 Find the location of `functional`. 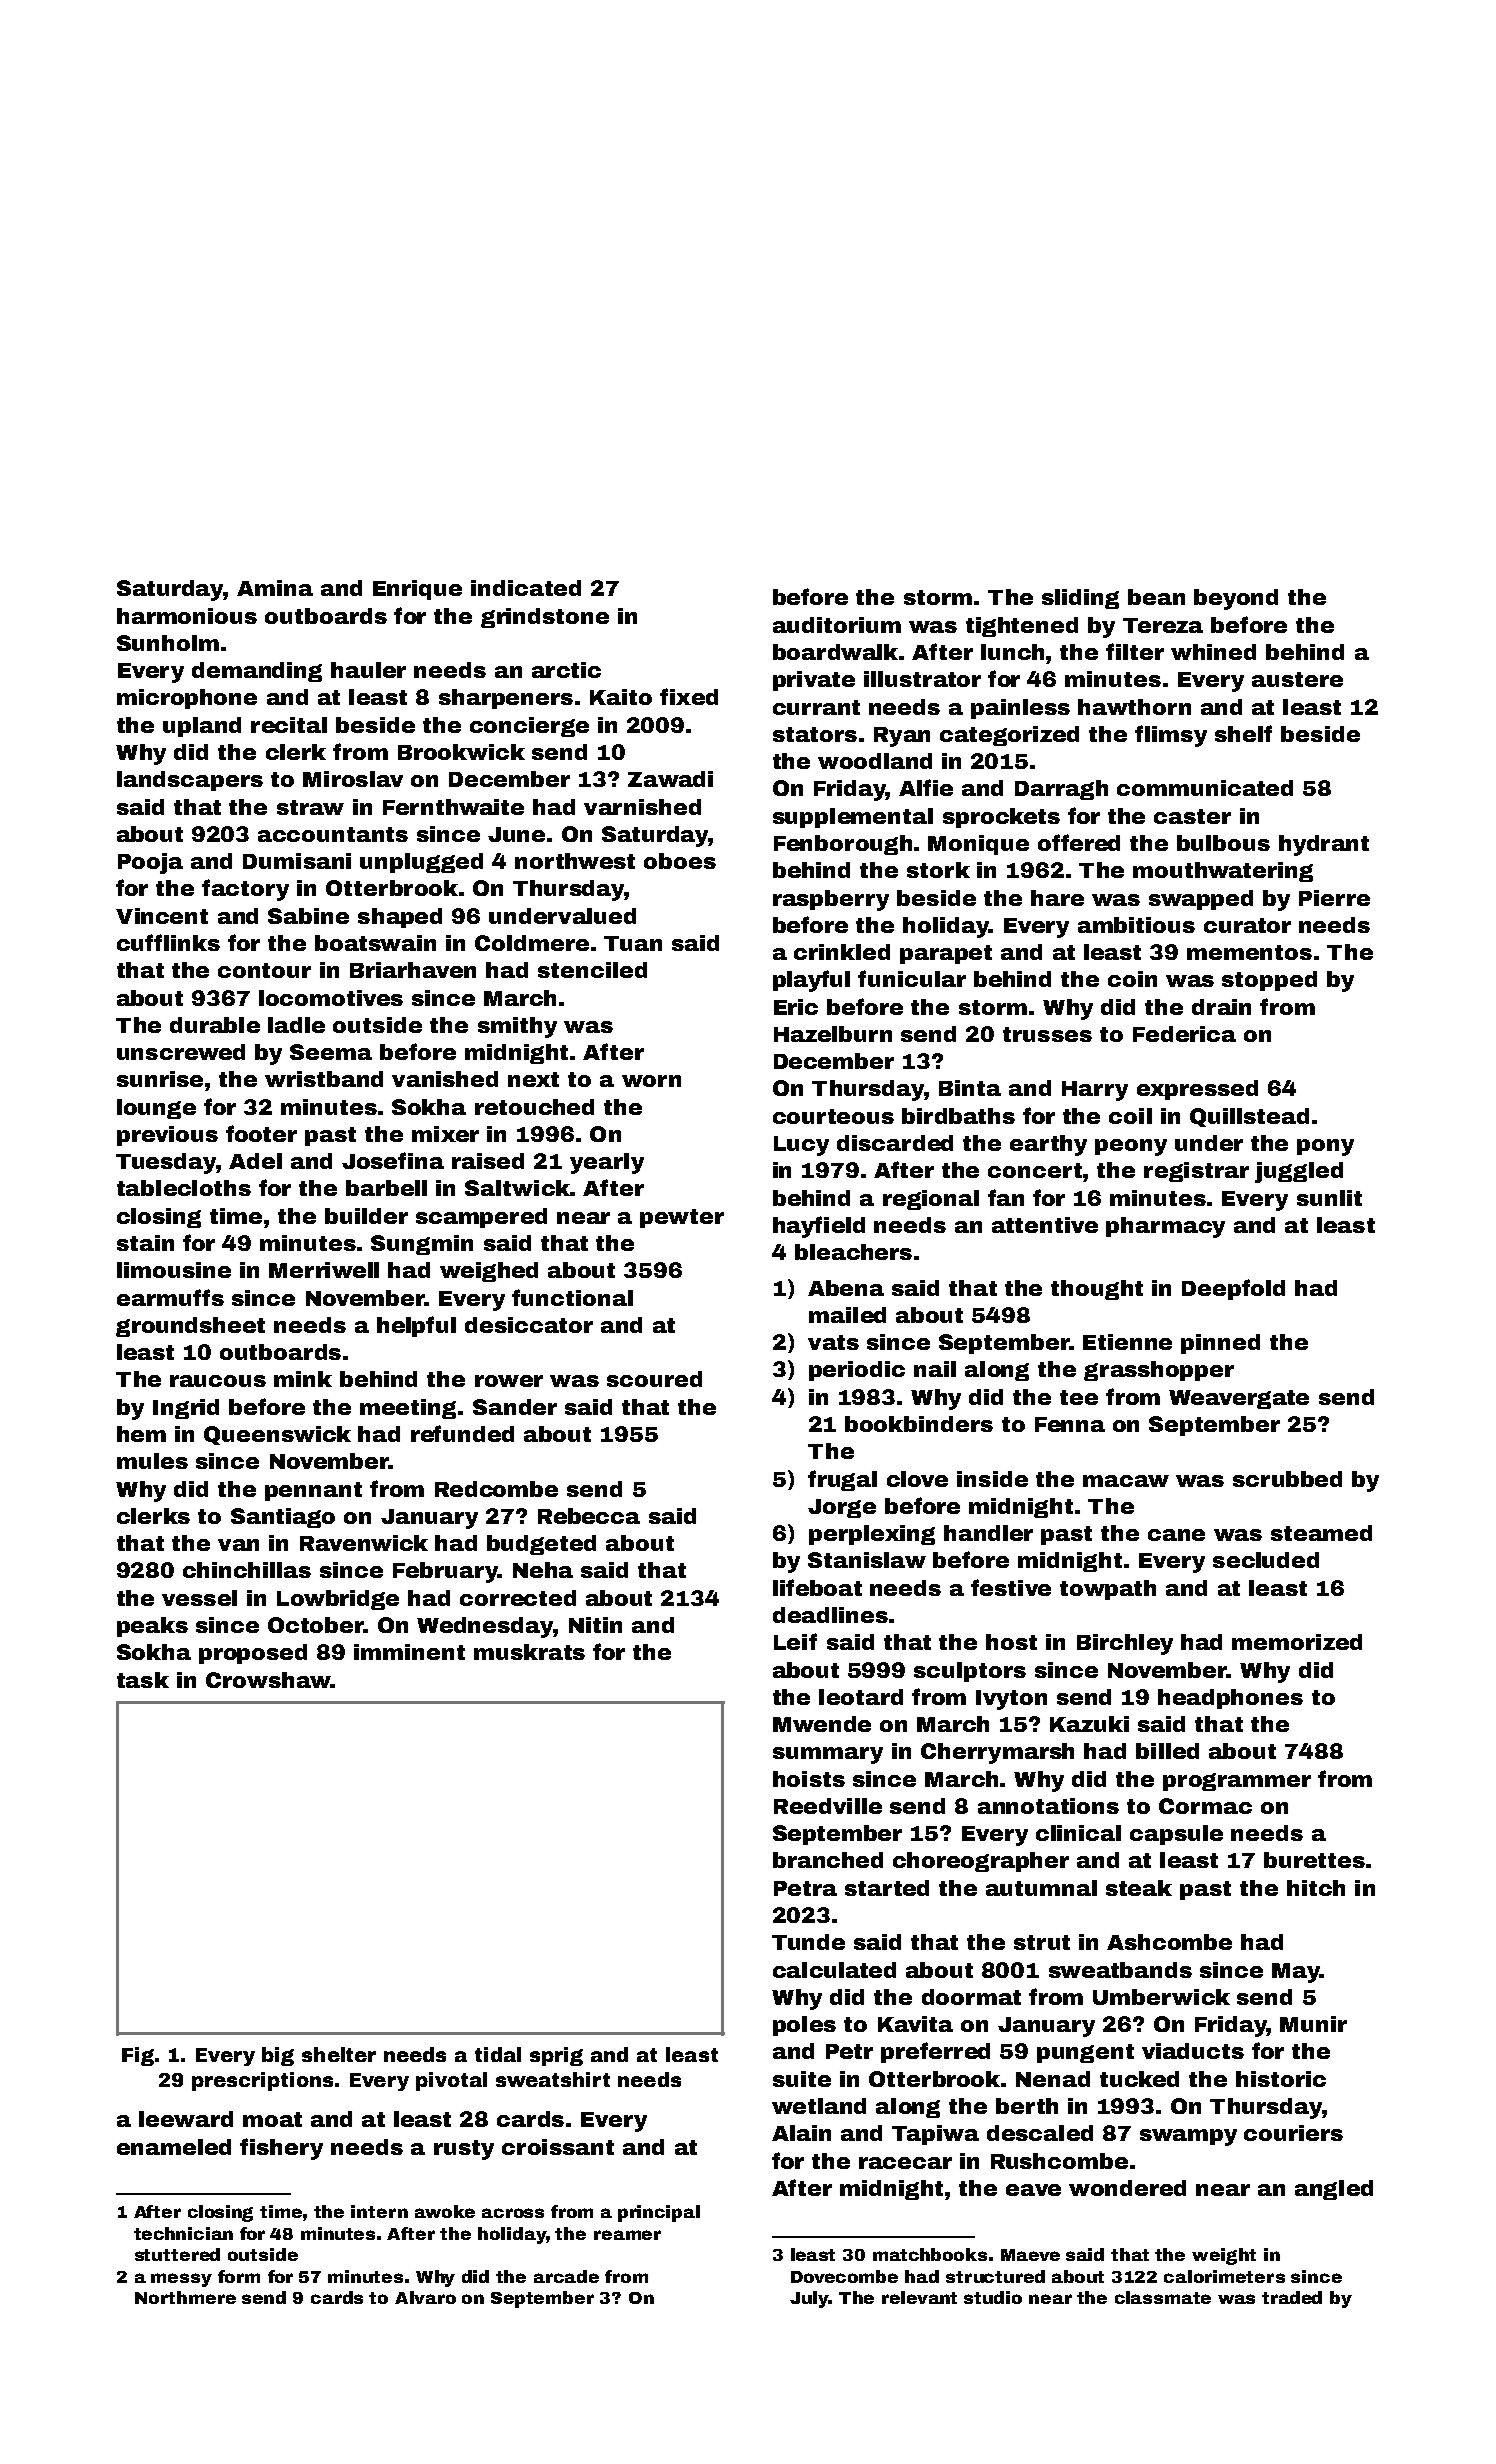

functional is located at coordinates (572, 1297).
